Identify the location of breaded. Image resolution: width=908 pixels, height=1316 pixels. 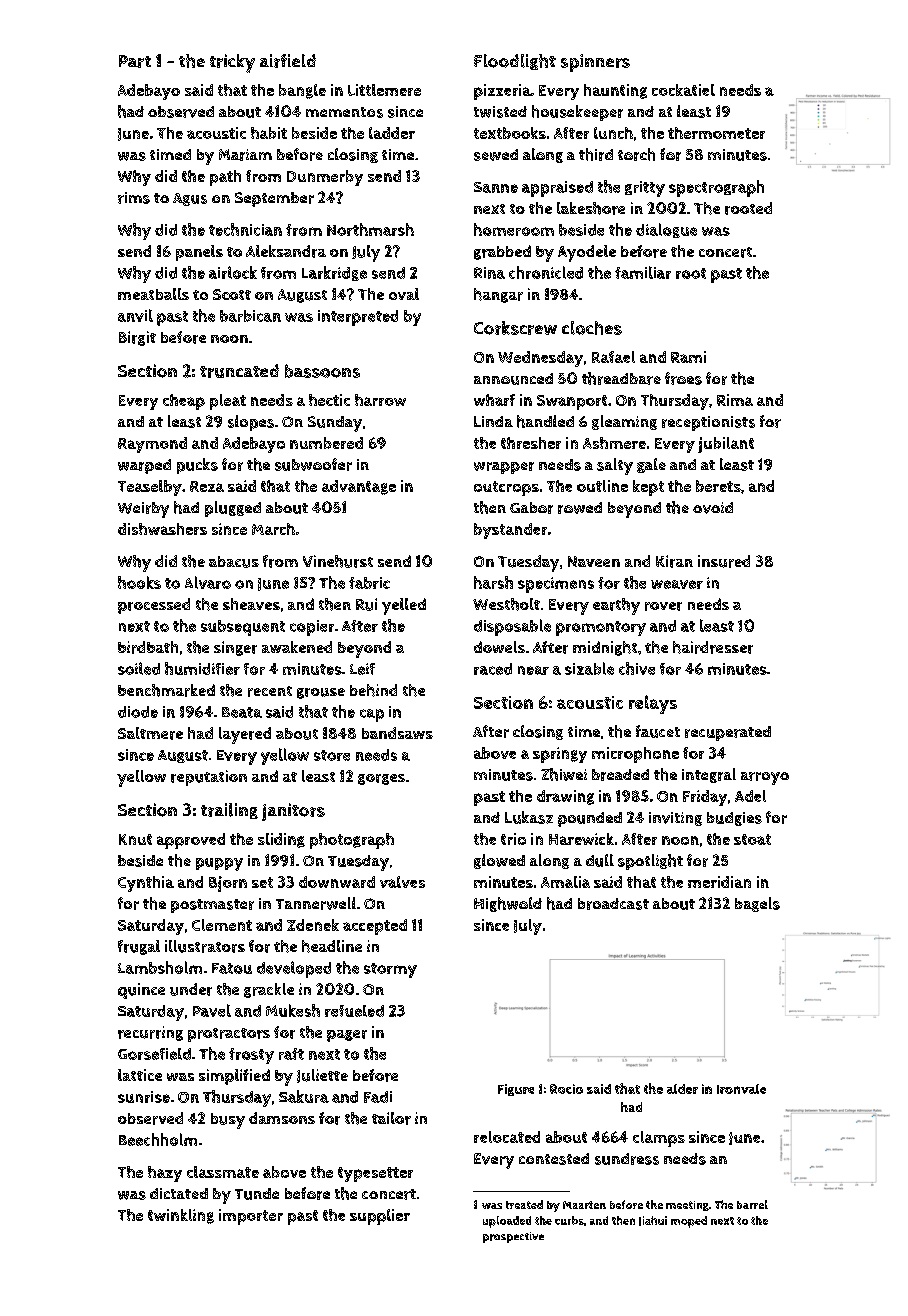
(620, 775).
